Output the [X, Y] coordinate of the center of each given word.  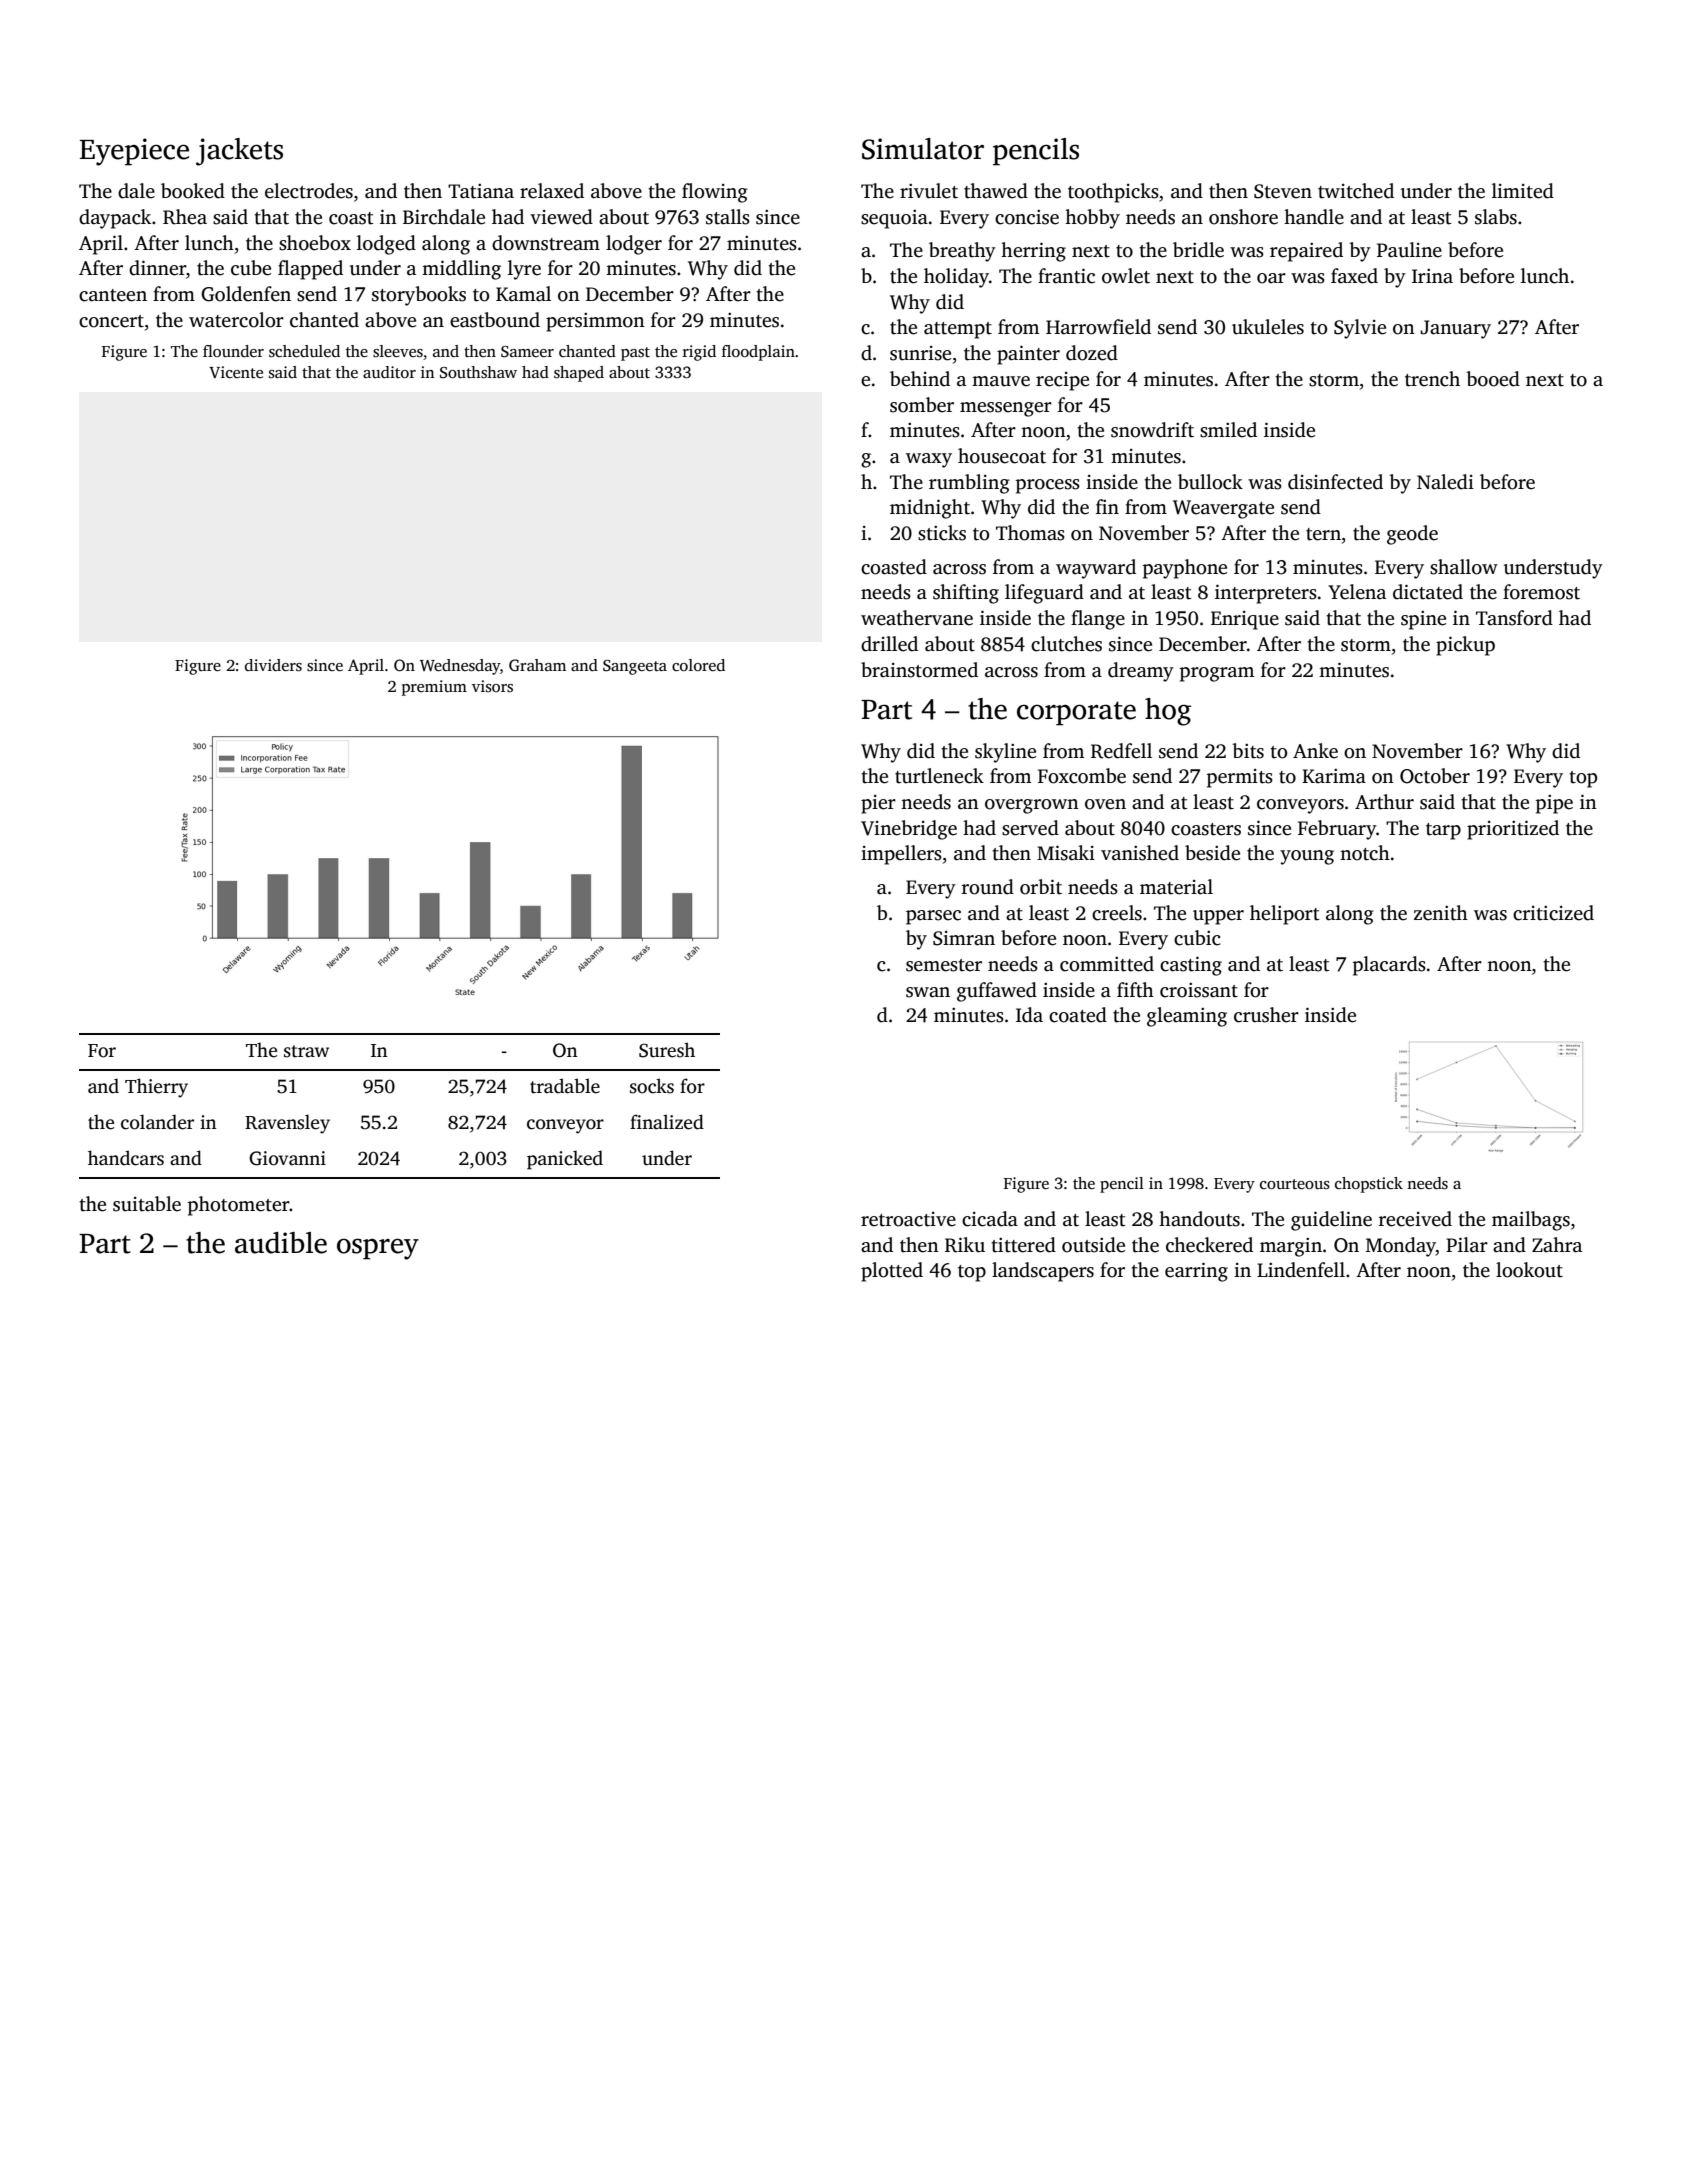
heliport [1285, 915]
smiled [1228, 430]
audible [281, 1243]
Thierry [156, 1088]
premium [434, 688]
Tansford [1514, 618]
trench [1432, 379]
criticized [1553, 913]
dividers [273, 665]
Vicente [236, 372]
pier [878, 804]
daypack [115, 219]
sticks [942, 533]
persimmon [595, 322]
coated [1078, 1015]
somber [922, 405]
